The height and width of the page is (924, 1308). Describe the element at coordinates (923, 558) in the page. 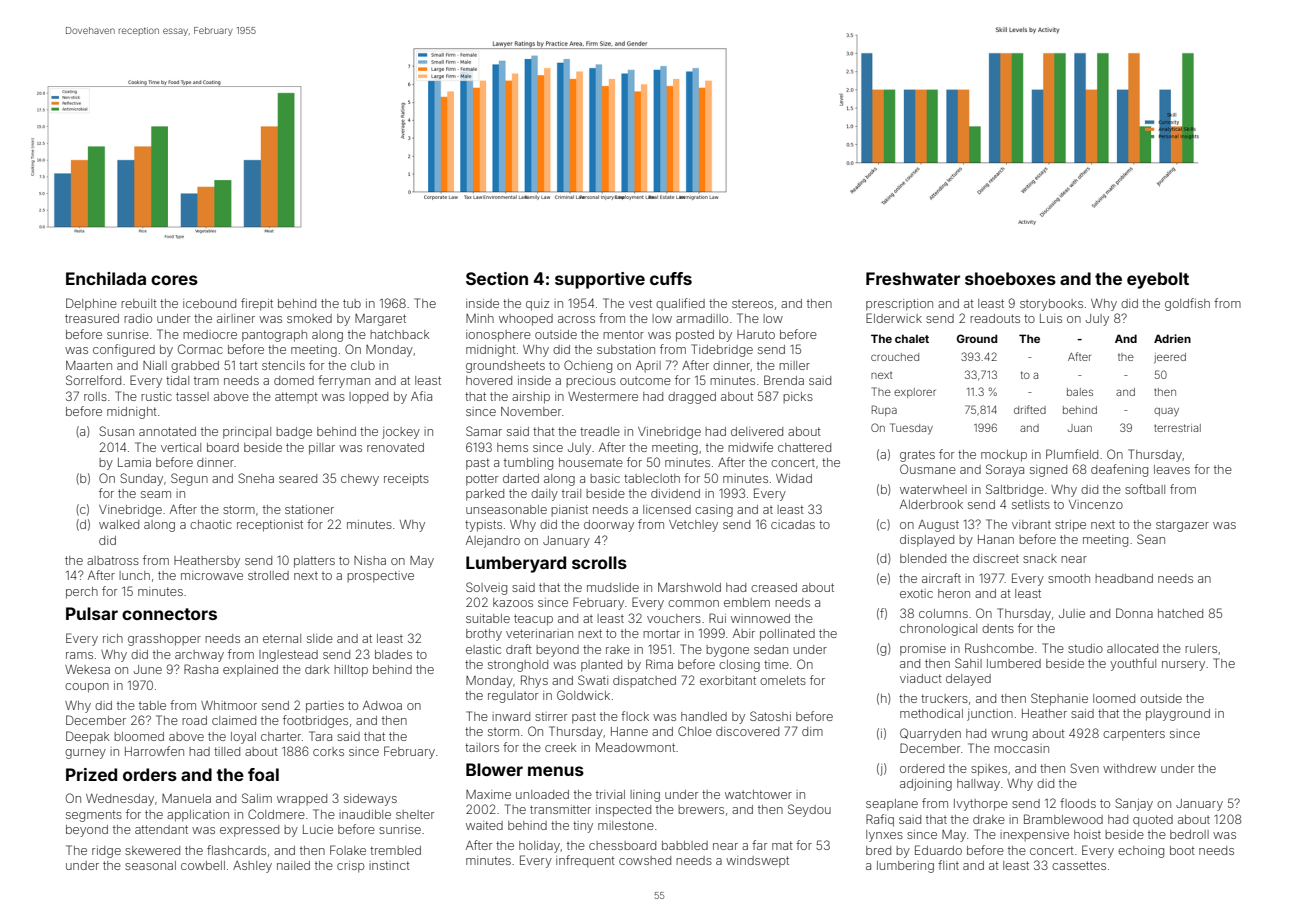

I see `blended` at that location.
